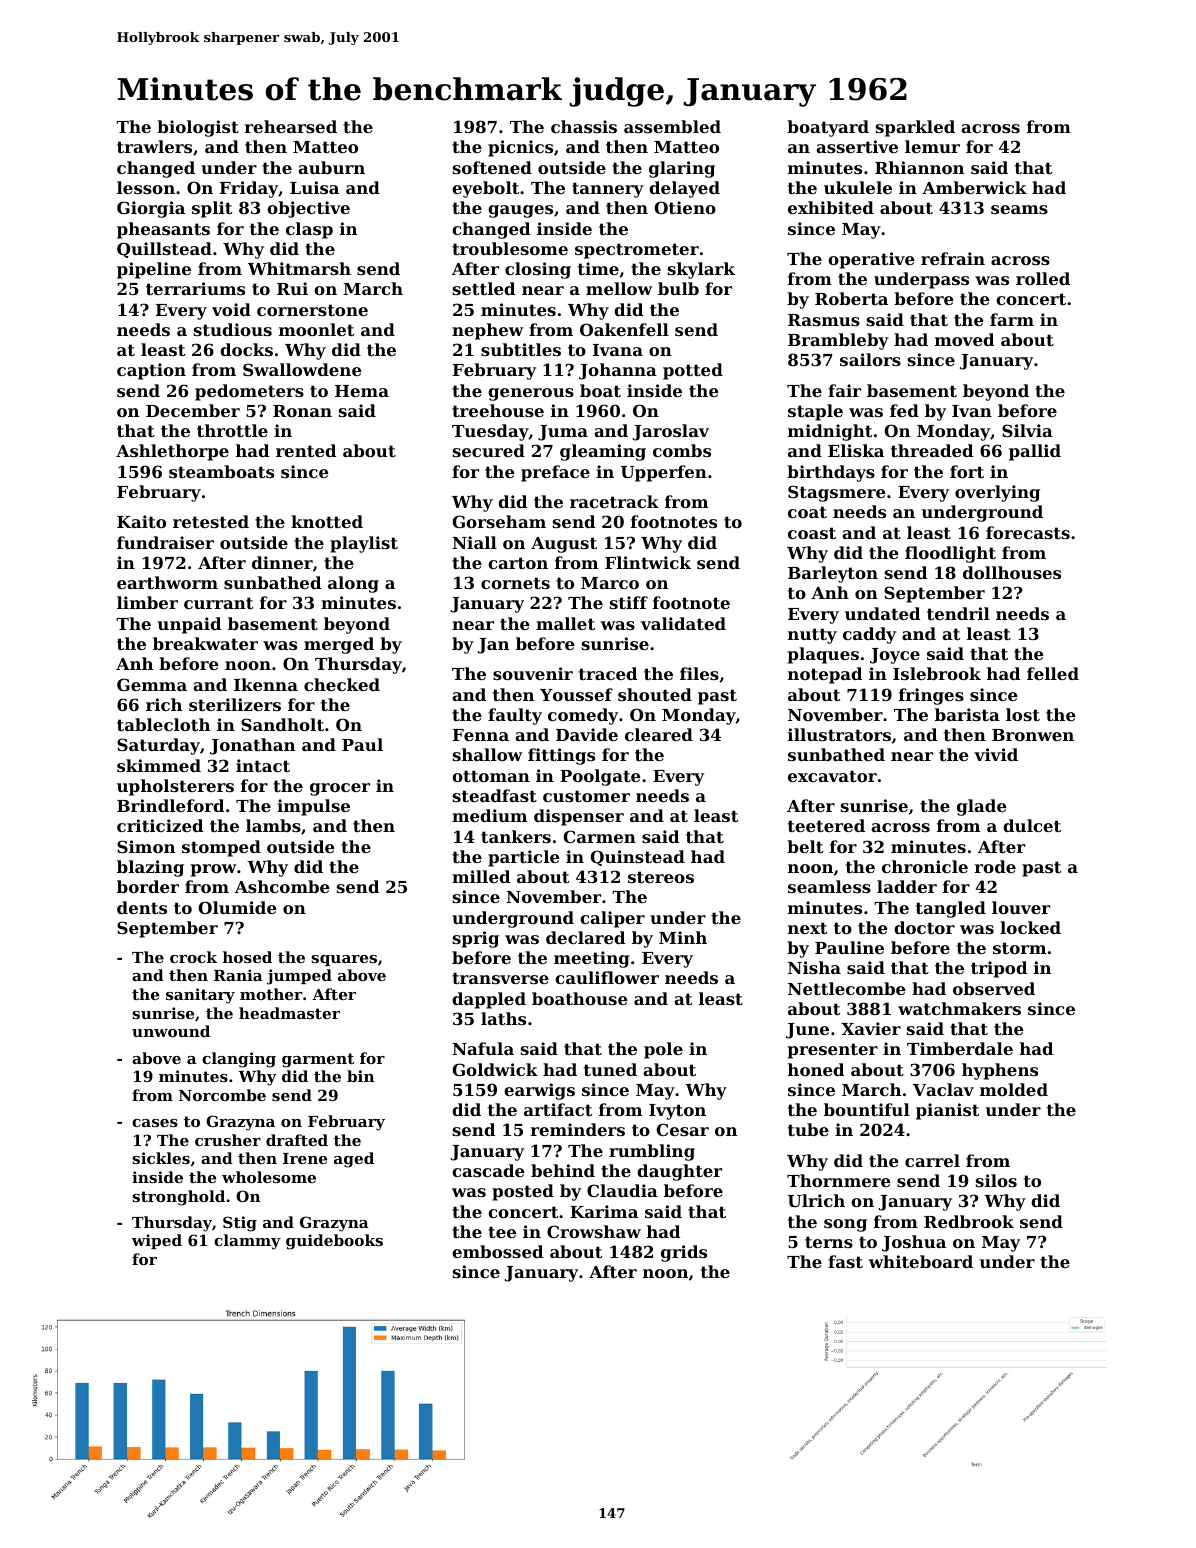 This page has height=1548, width=1196. What do you see at coordinates (205, 643) in the page?
I see `breakwater` at bounding box center [205, 643].
